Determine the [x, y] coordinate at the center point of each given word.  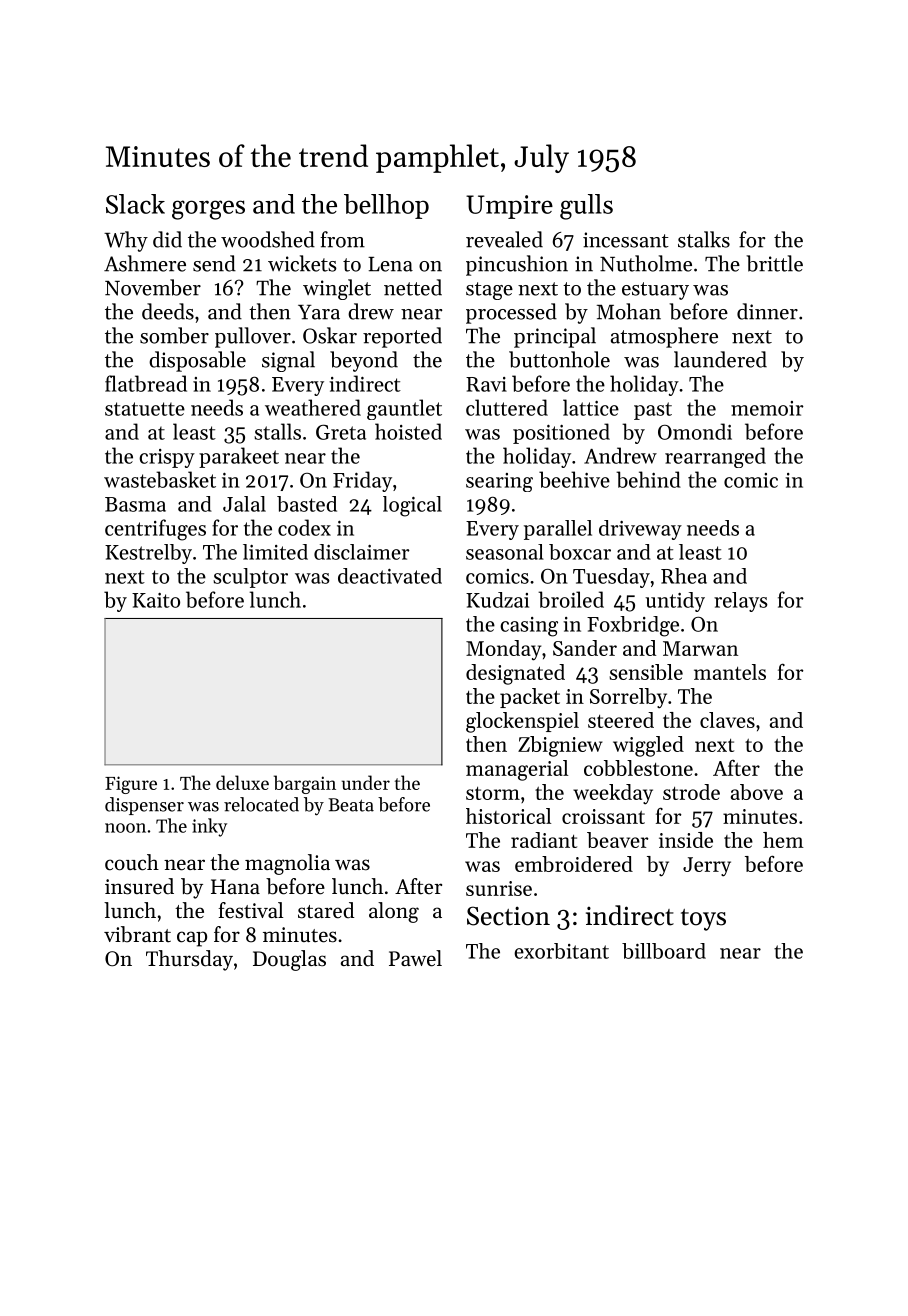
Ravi [486, 384]
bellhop [386, 206]
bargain [305, 784]
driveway [640, 530]
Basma [135, 504]
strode [691, 792]
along [394, 912]
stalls [277, 431]
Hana [235, 886]
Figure [131, 785]
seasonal [505, 552]
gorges [208, 210]
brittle [774, 263]
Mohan [629, 311]
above [757, 792]
